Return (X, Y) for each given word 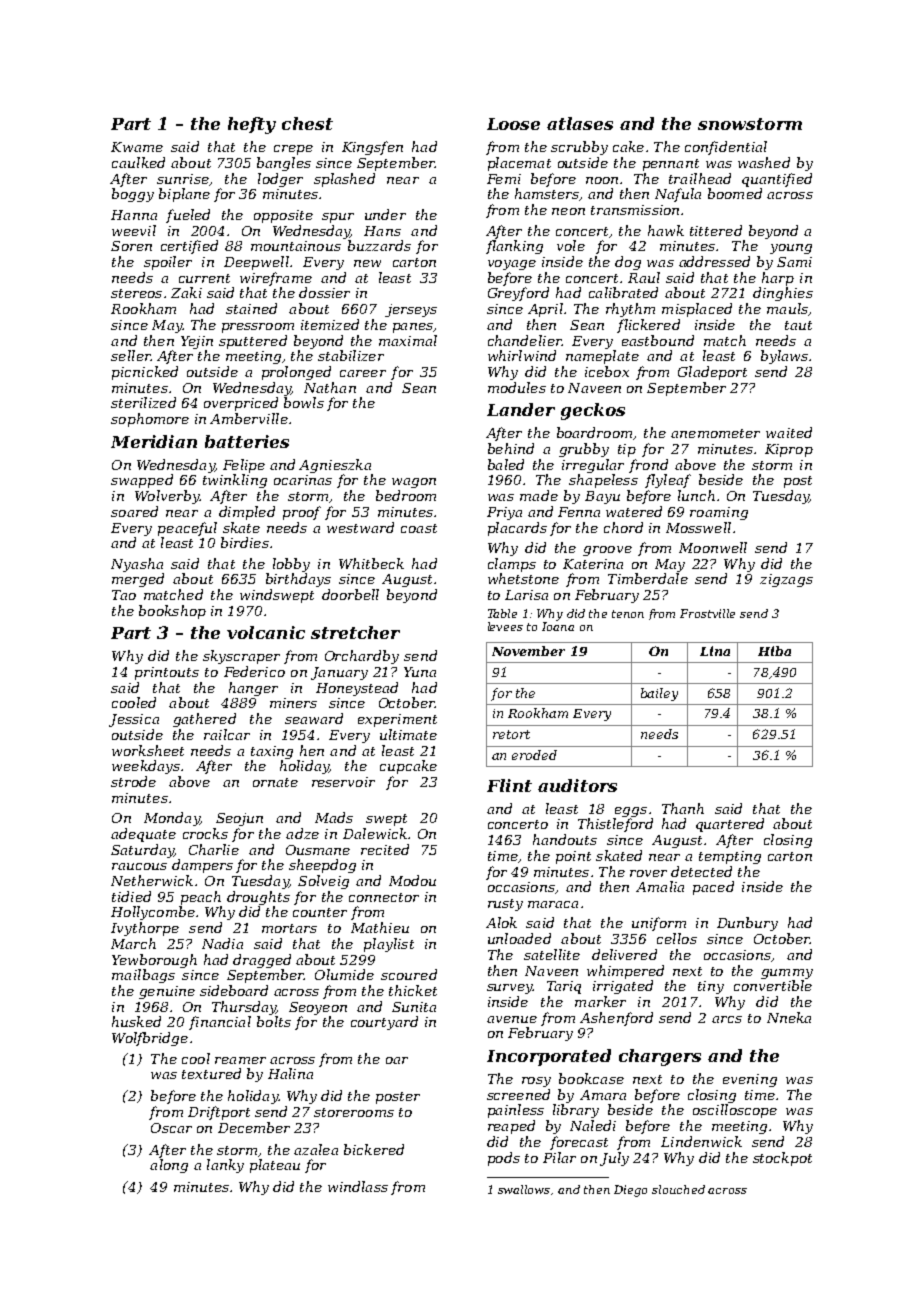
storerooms (354, 1112)
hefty (252, 125)
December (254, 1127)
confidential (726, 148)
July (614, 1159)
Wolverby (167, 497)
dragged (262, 961)
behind (511, 448)
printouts (167, 673)
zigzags (786, 580)
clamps (512, 565)
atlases (580, 123)
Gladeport (712, 373)
